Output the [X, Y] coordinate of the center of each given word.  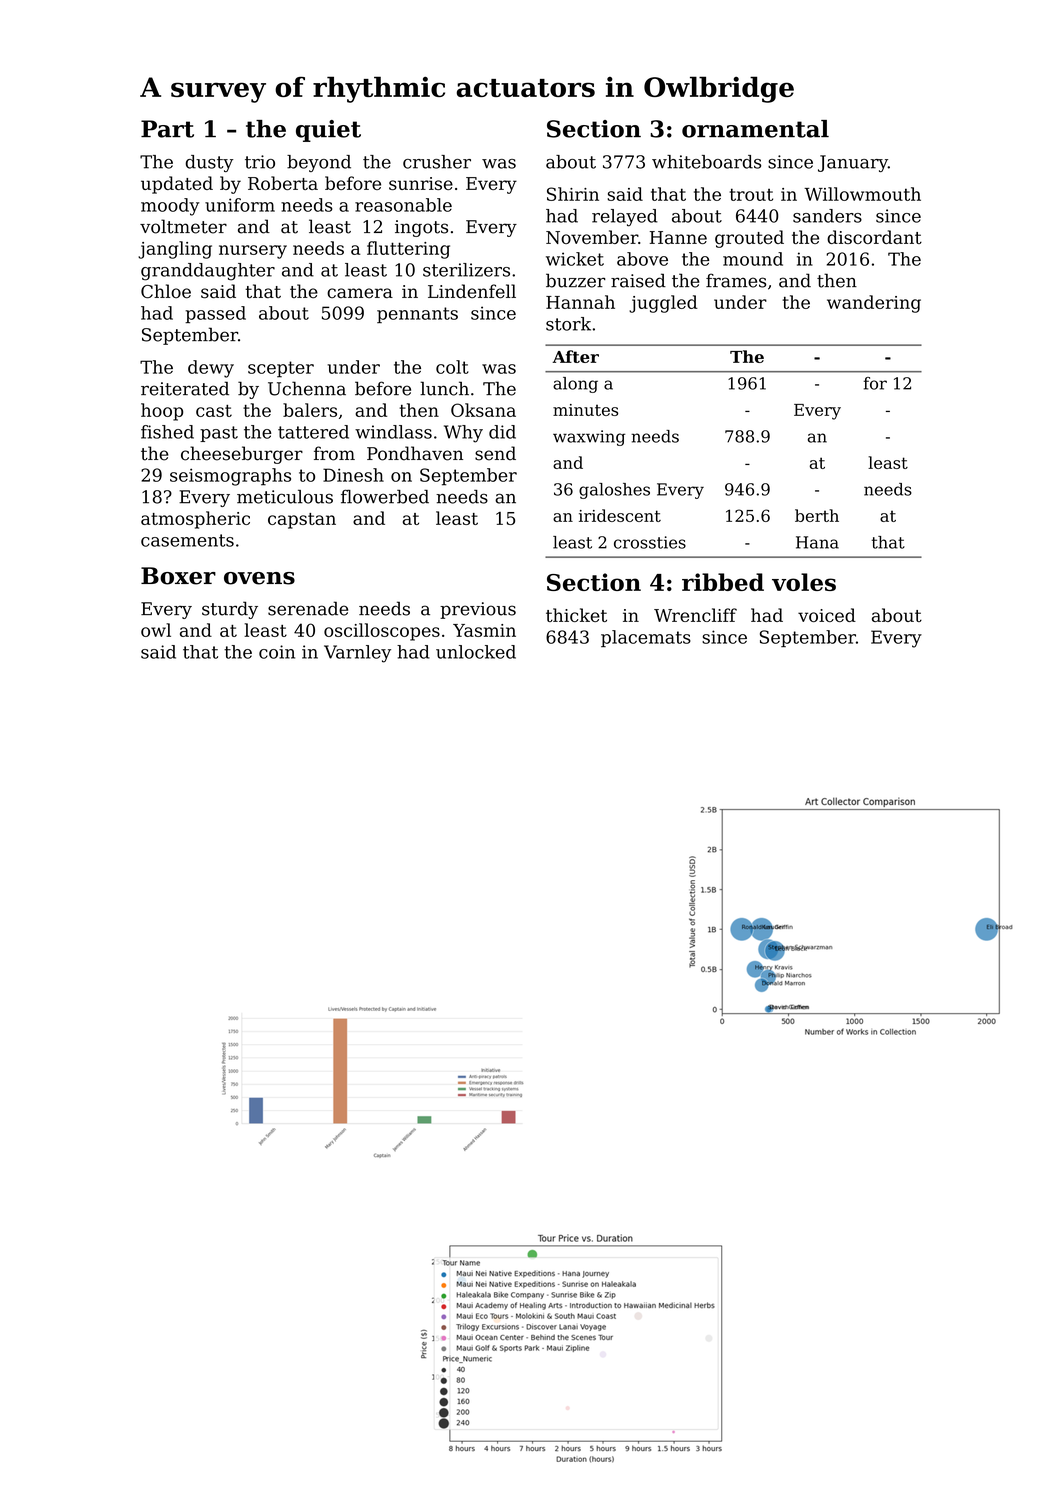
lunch [444, 388]
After [575, 356]
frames [736, 280]
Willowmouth [862, 194]
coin [277, 652]
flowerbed [385, 497]
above [642, 259]
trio [260, 162]
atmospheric [195, 520]
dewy [211, 369]
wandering [874, 304]
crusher [437, 162]
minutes [585, 410]
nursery [253, 252]
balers [310, 410]
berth [817, 515]
